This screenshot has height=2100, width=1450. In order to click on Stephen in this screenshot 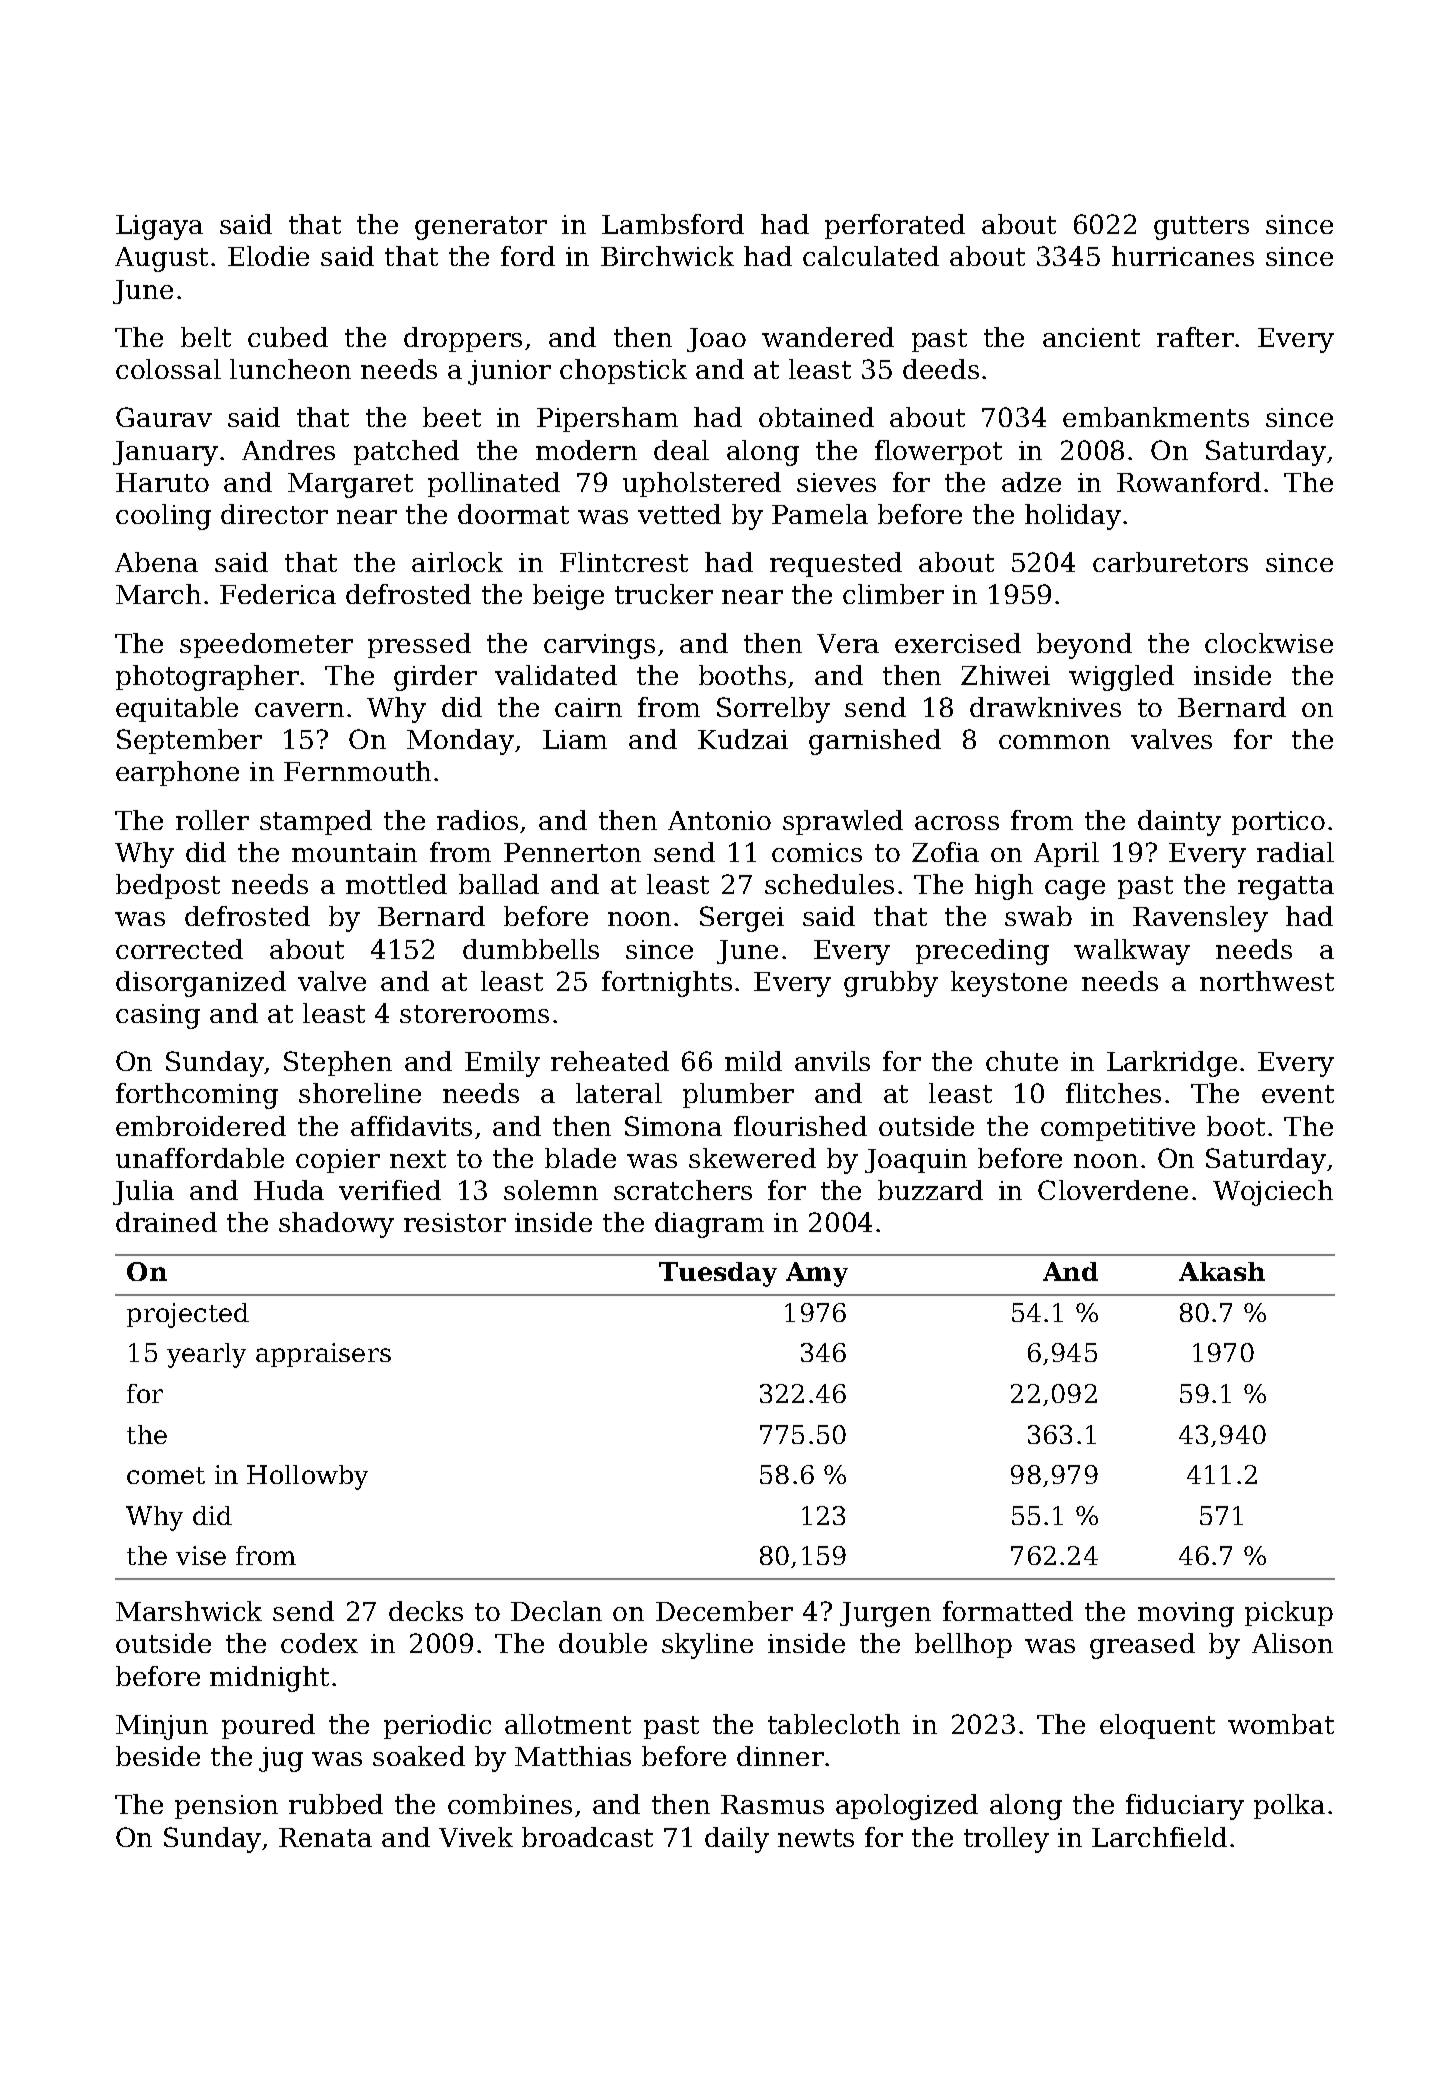, I will do `click(338, 1063)`.
